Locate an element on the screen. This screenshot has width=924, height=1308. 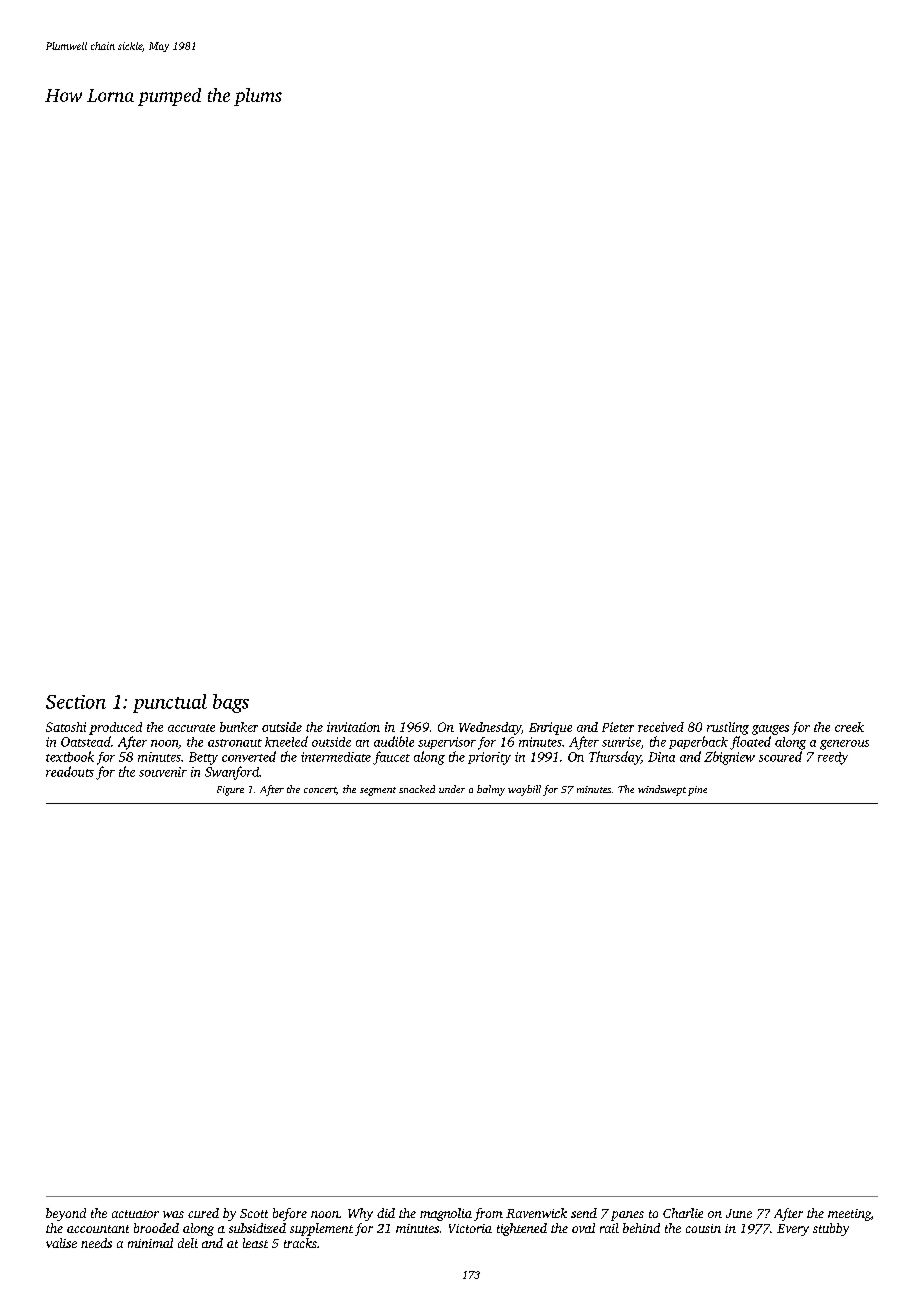
invitation is located at coordinates (353, 727).
